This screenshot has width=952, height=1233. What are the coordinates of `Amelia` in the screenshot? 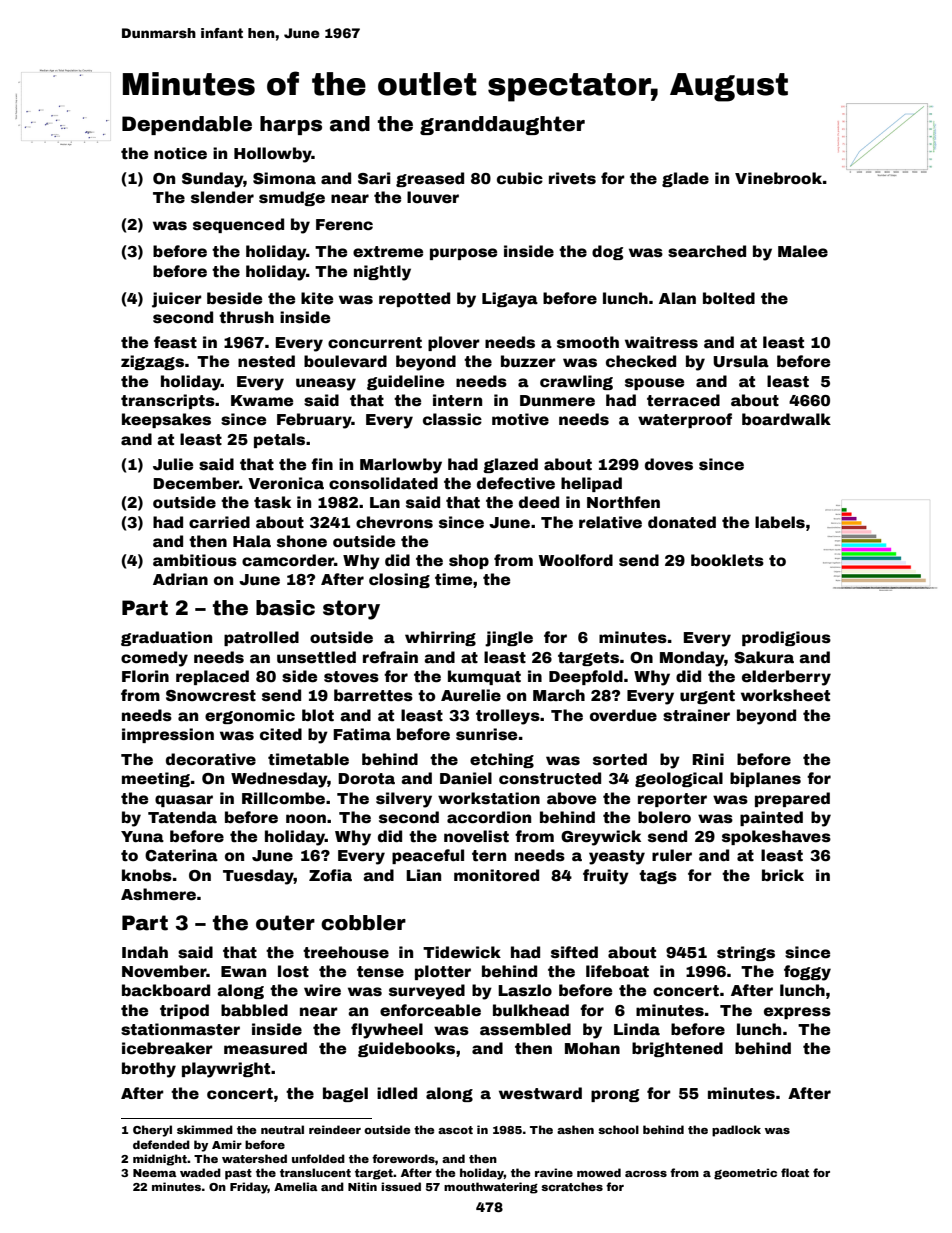 It's located at (296, 1186).
